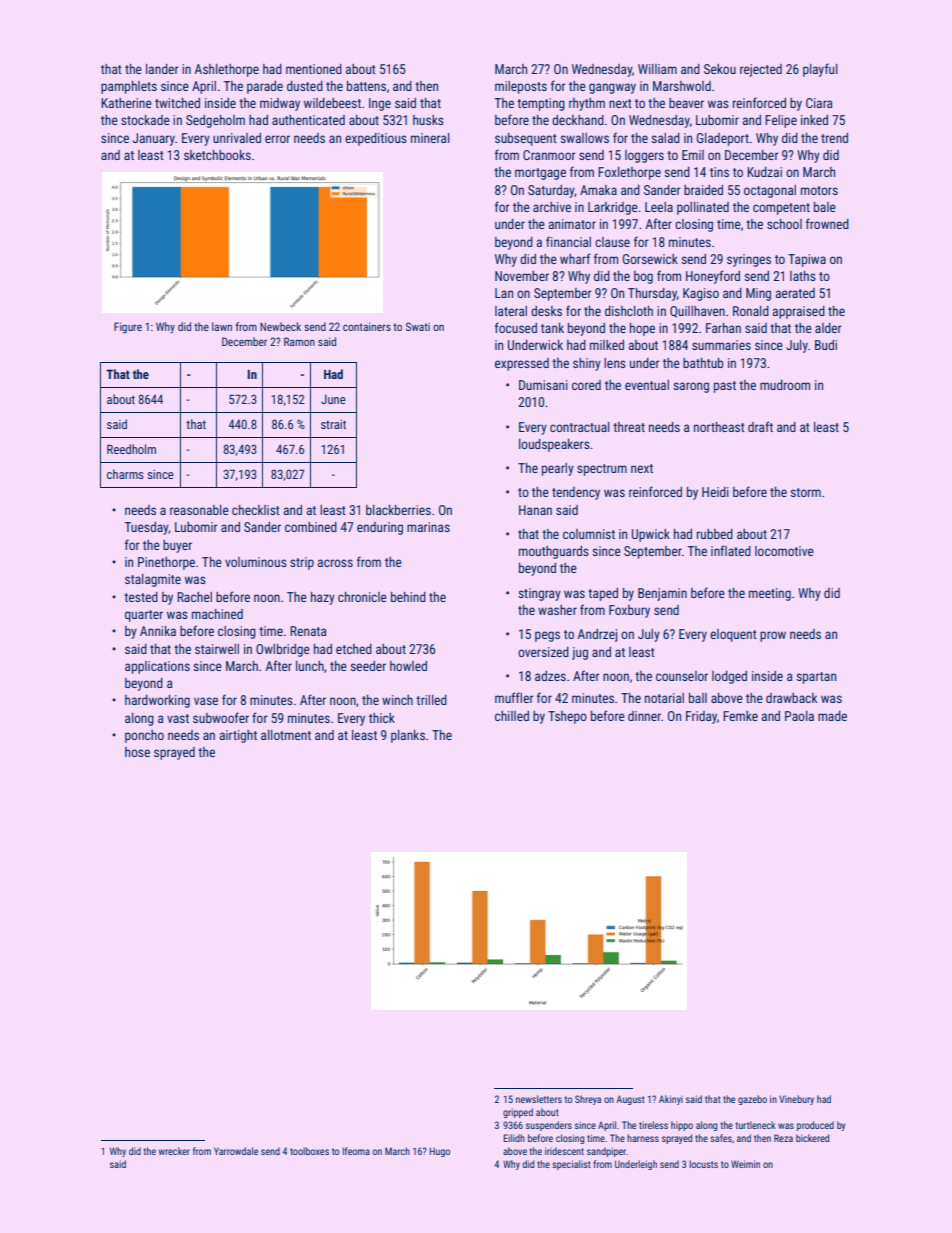 Image resolution: width=952 pixels, height=1233 pixels. I want to click on draft, so click(760, 426).
